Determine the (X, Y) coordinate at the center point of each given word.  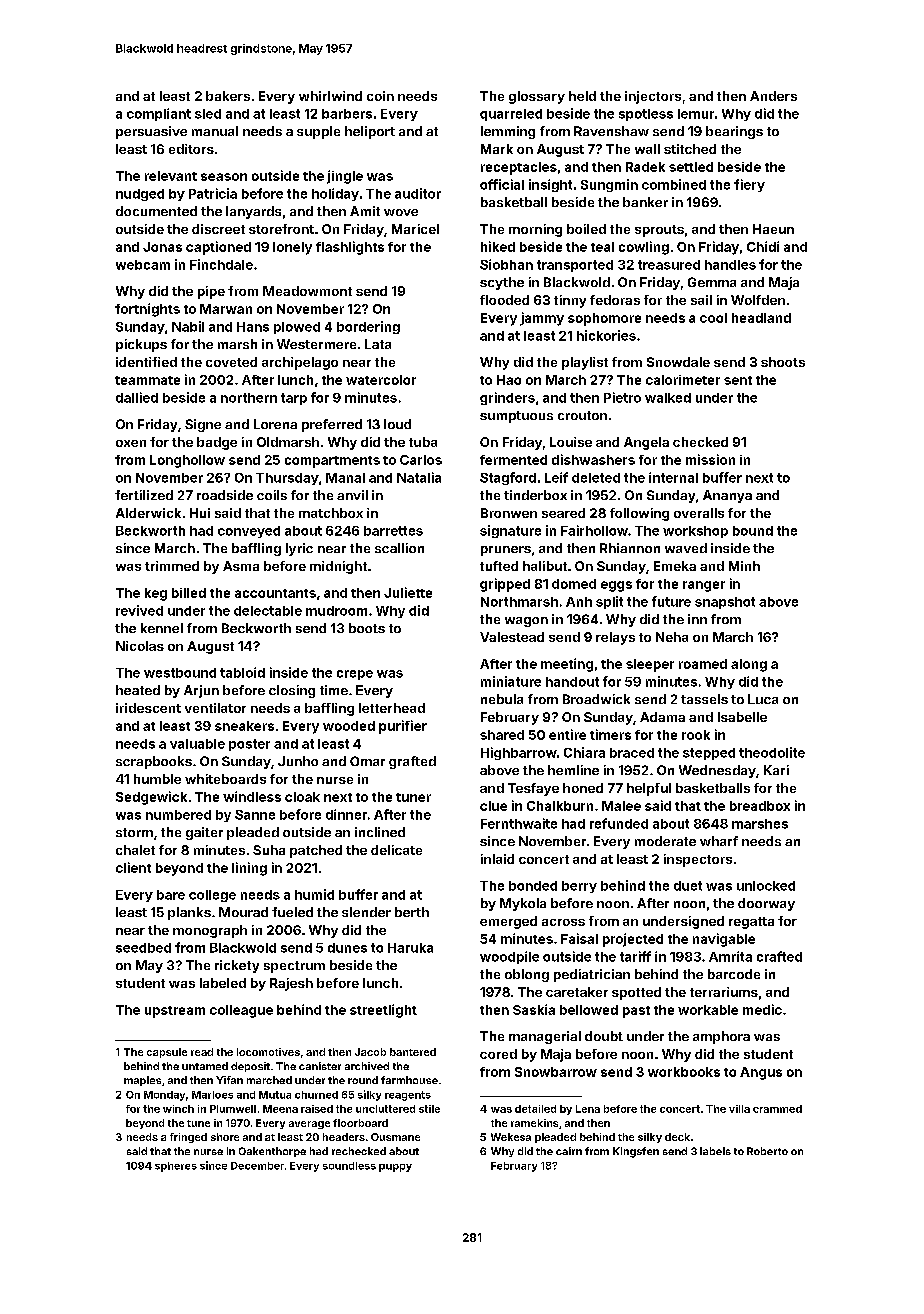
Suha (269, 850)
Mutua (275, 1095)
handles (730, 265)
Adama (662, 717)
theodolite (772, 752)
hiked (498, 246)
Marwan (226, 309)
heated (138, 690)
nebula (502, 699)
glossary (537, 97)
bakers (228, 96)
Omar (367, 761)
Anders (773, 96)
